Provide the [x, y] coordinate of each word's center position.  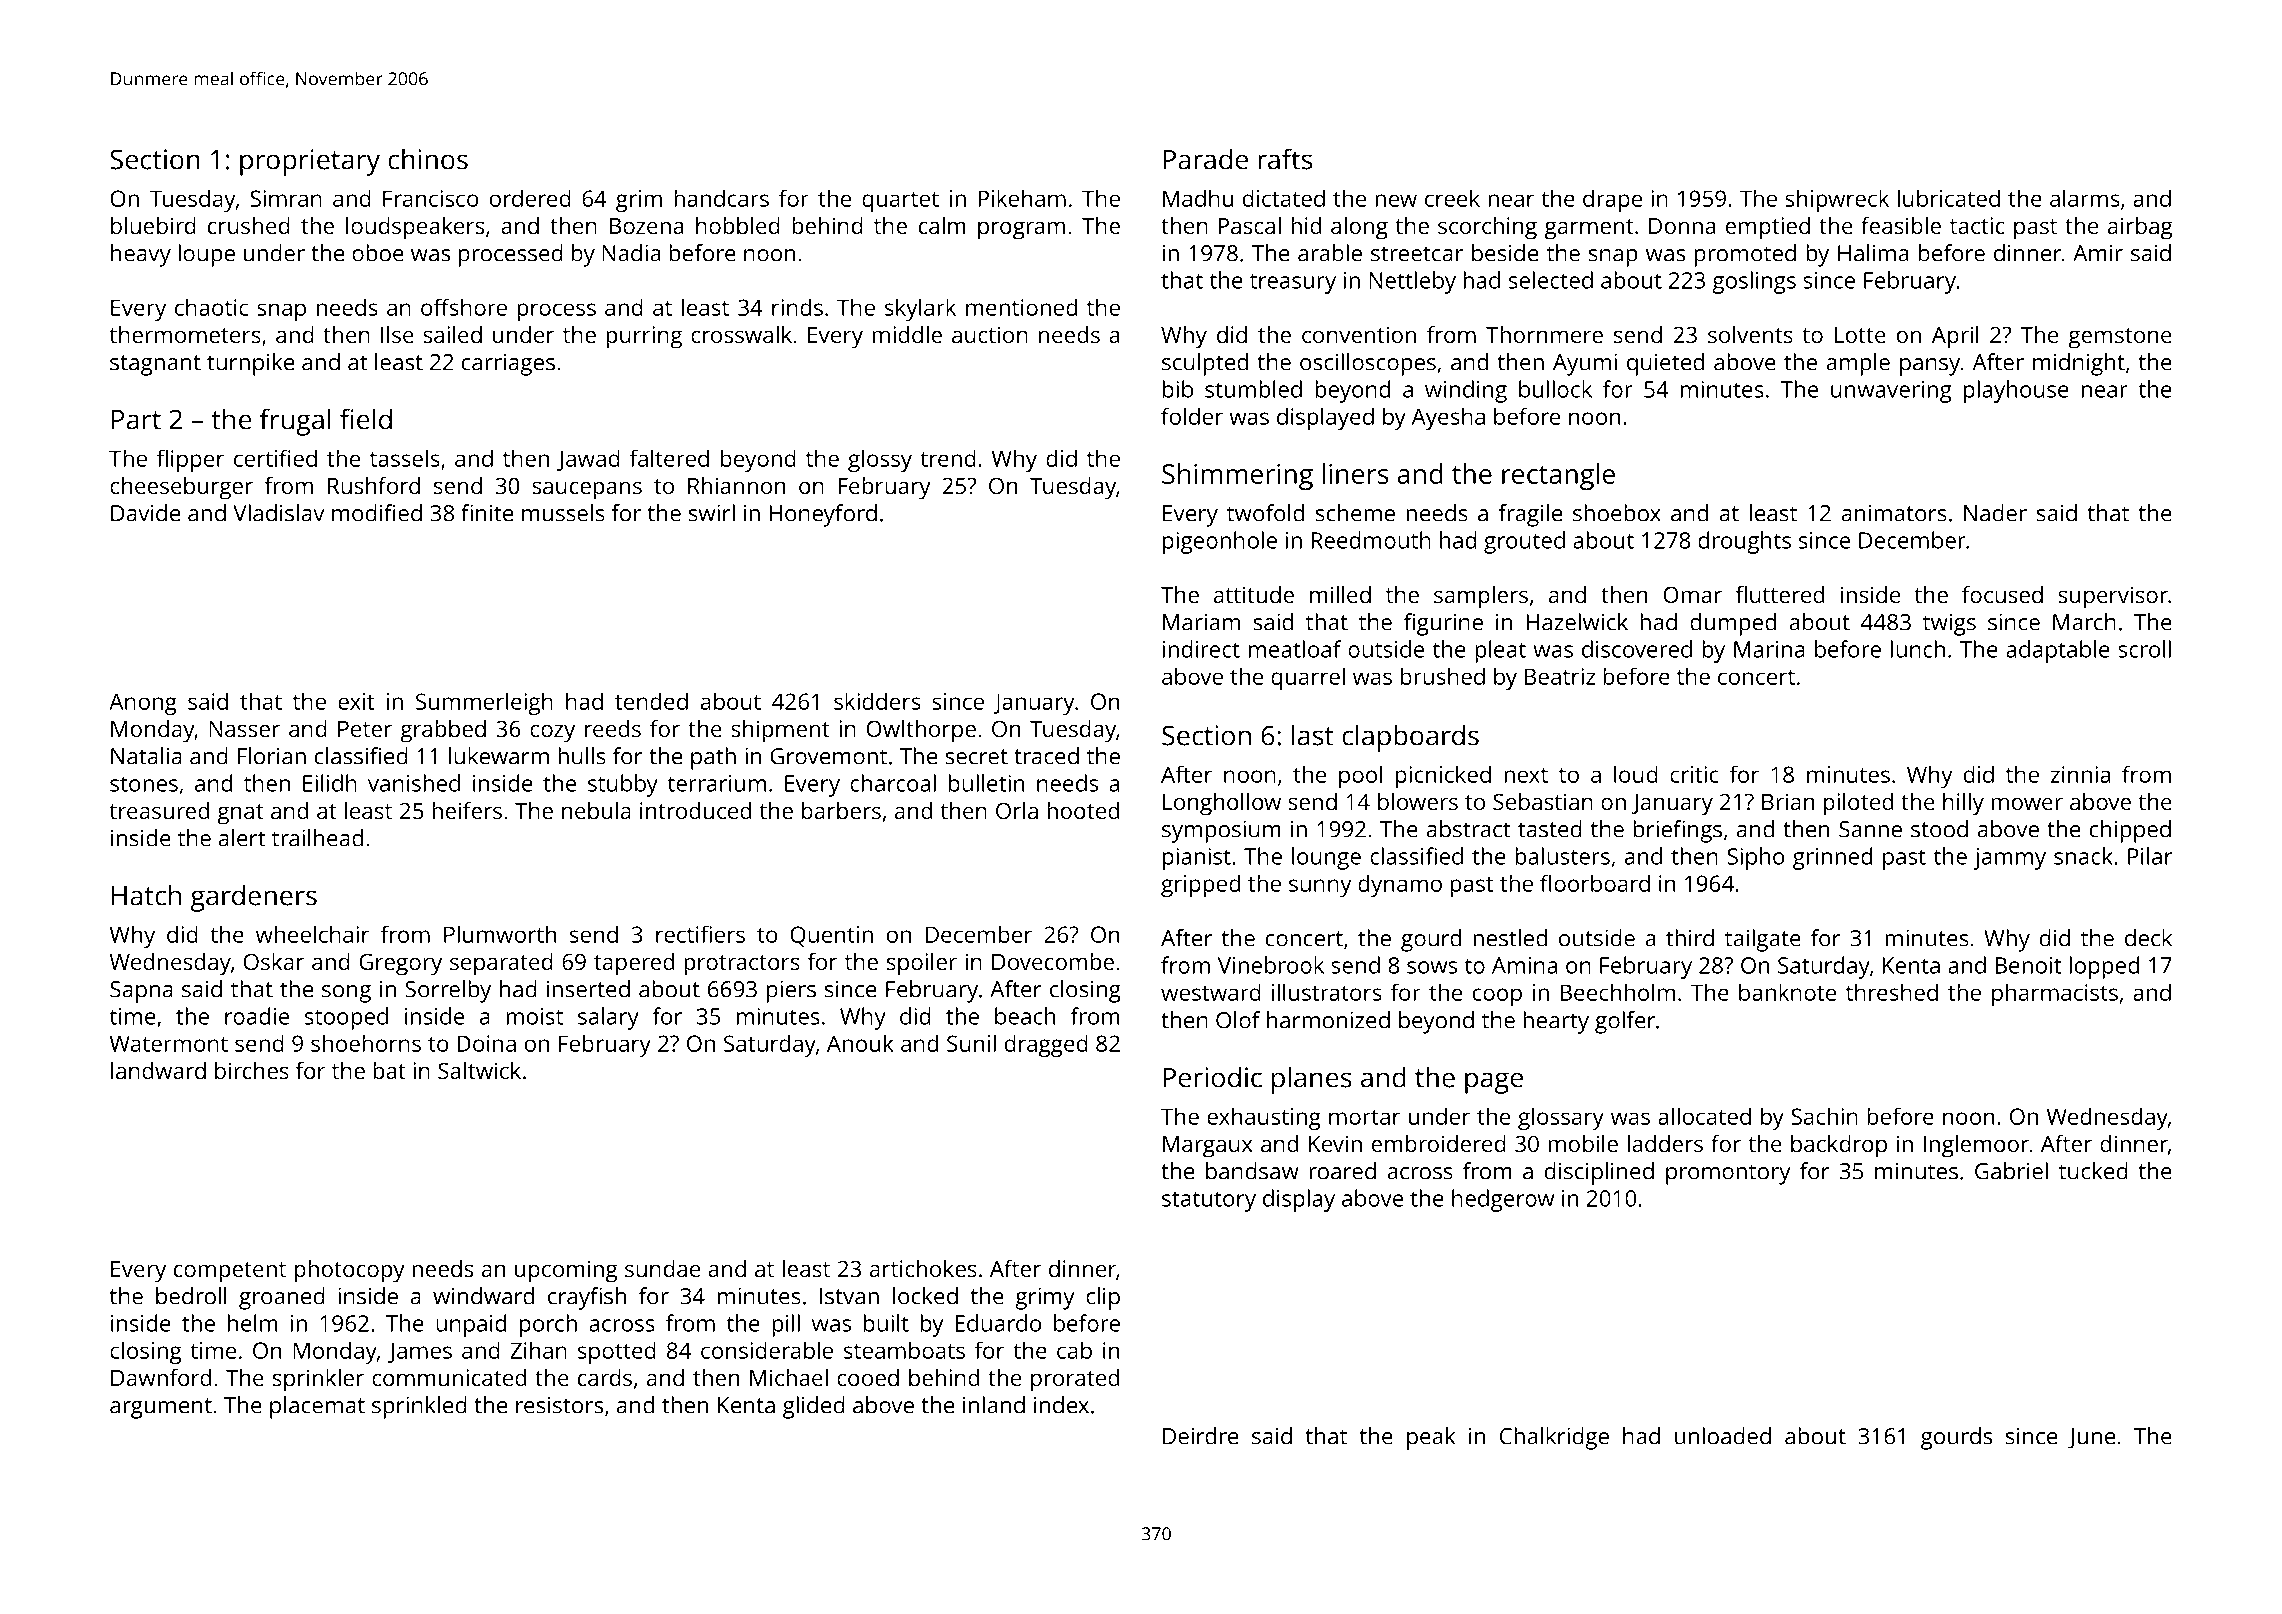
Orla [1017, 810]
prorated [1075, 1380]
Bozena [646, 226]
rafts [1285, 159]
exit [356, 701]
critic [1694, 774]
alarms [2085, 198]
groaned [282, 1298]
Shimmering [1237, 476]
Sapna [141, 992]
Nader [1995, 513]
